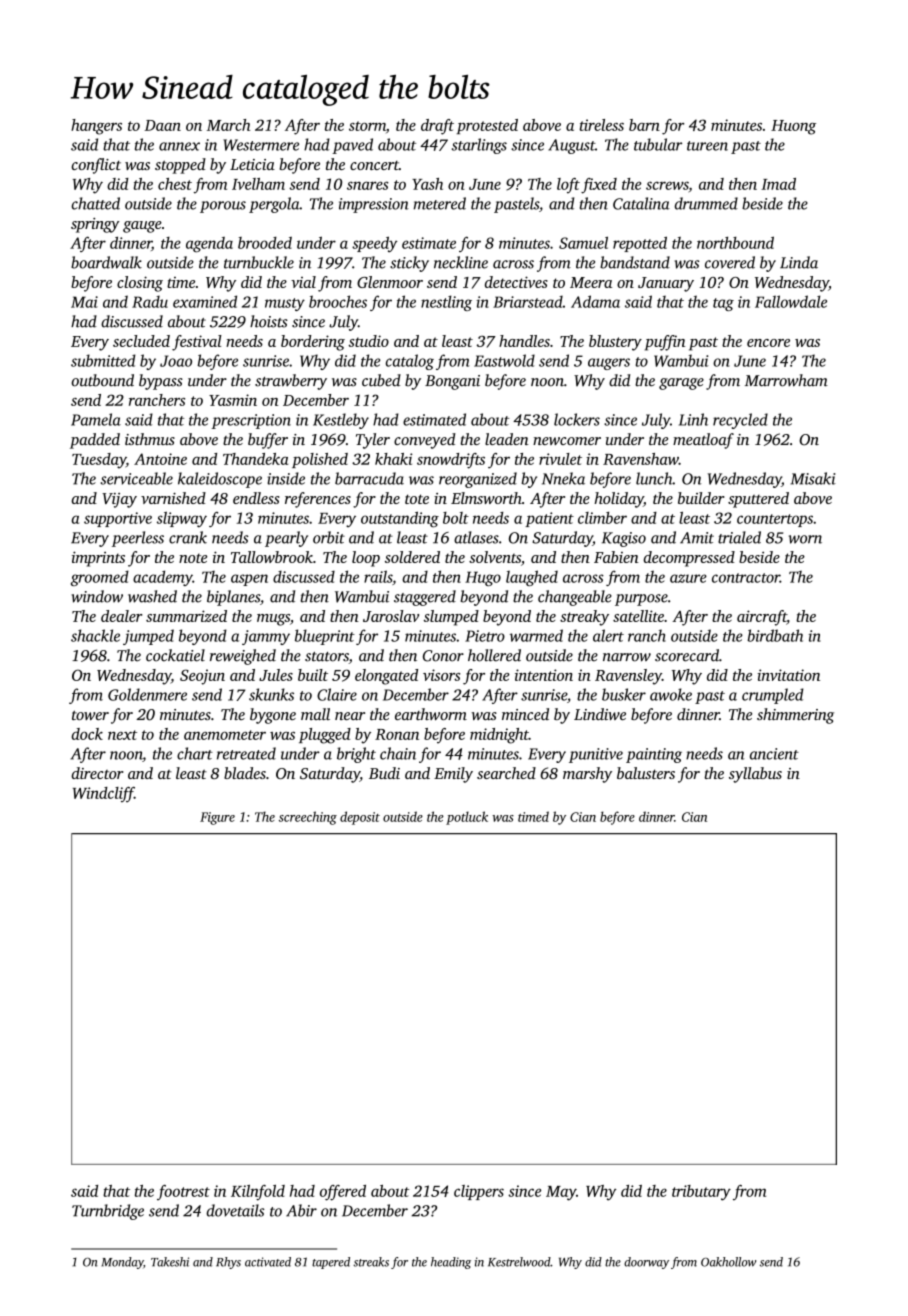 The width and height of the screenshot is (908, 1316). I want to click on examined, so click(205, 301).
